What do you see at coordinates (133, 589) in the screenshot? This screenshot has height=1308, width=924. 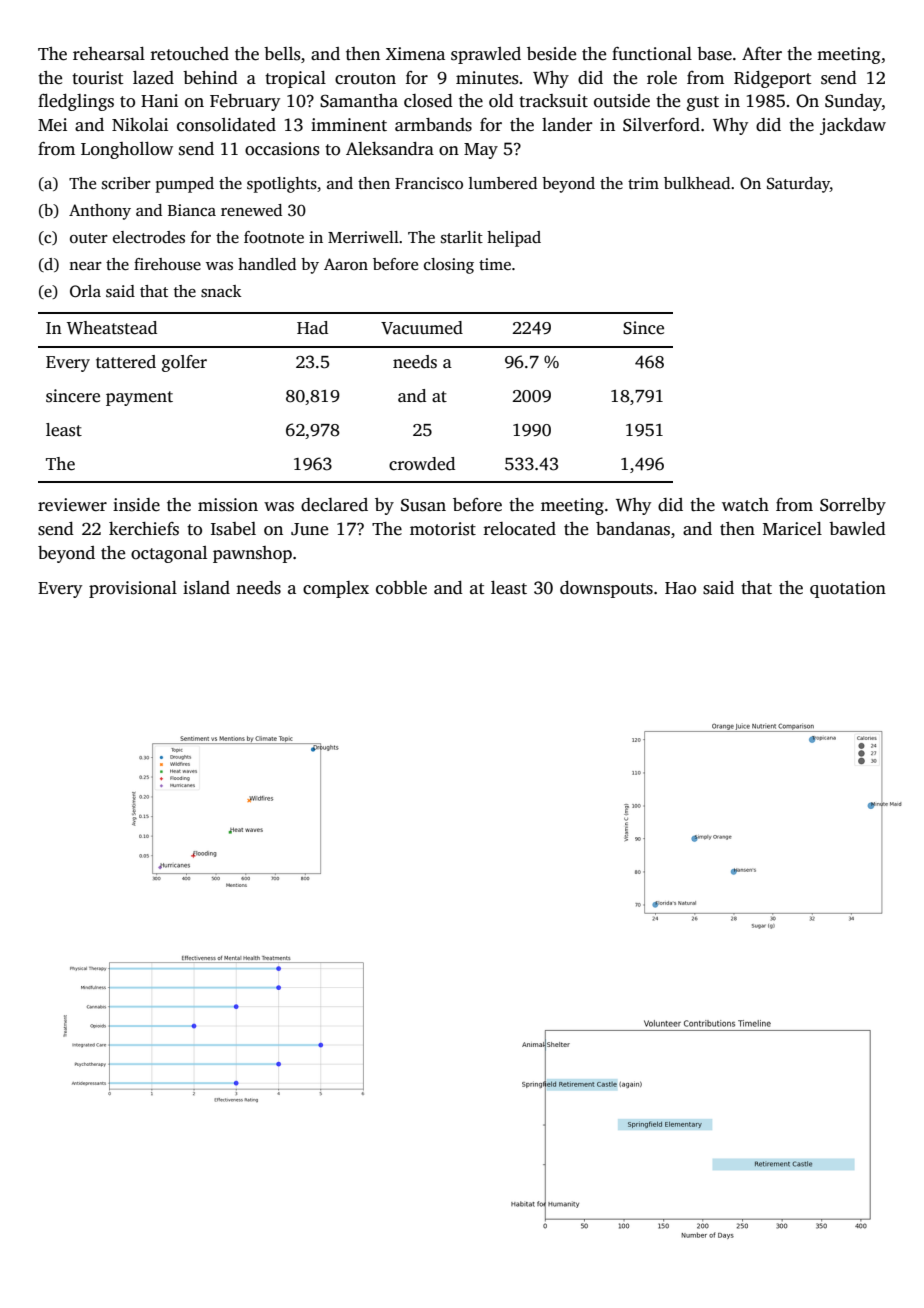 I see `provisional` at bounding box center [133, 589].
